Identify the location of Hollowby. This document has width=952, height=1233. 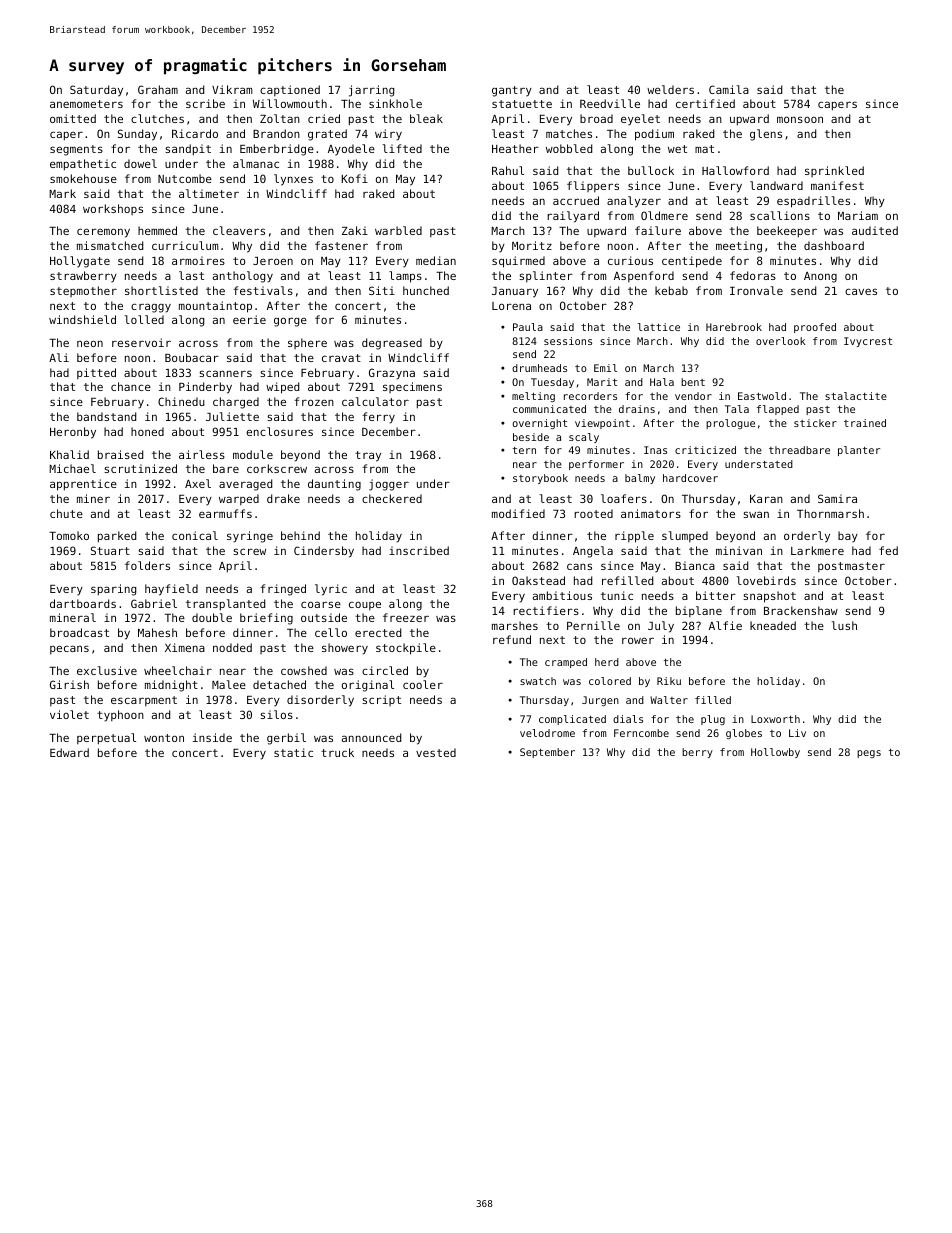
(775, 753).
